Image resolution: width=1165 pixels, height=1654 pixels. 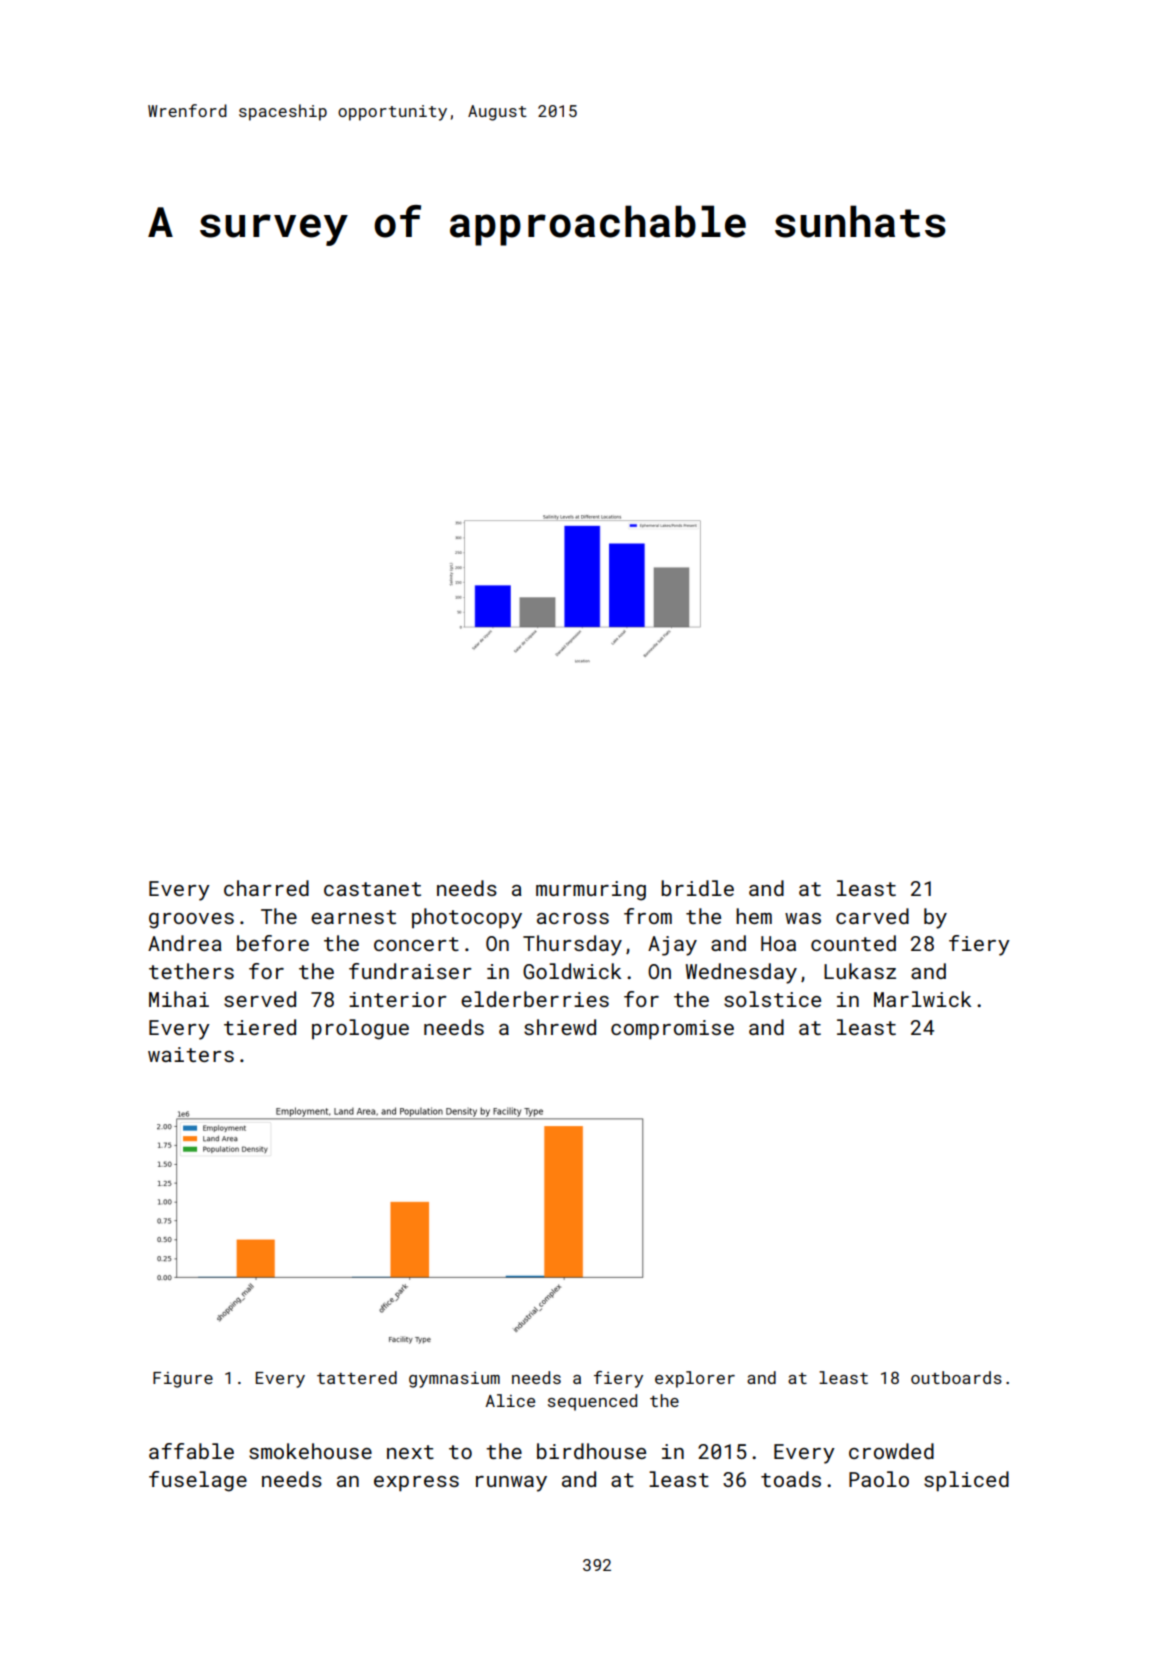 What do you see at coordinates (697, 888) in the image?
I see `bridle` at bounding box center [697, 888].
